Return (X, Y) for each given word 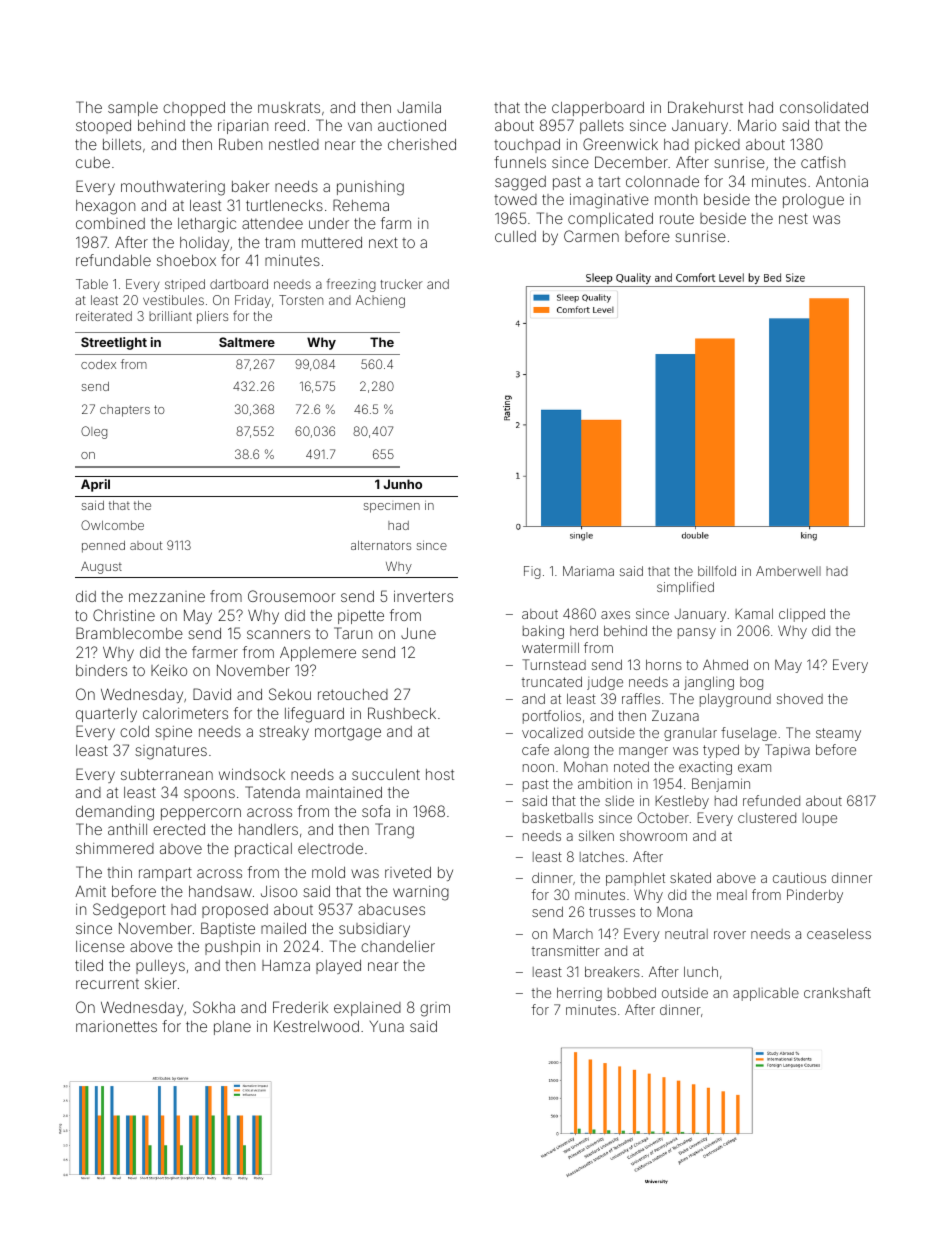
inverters (423, 596)
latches (602, 856)
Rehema (361, 205)
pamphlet (635, 879)
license (100, 946)
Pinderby (815, 896)
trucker (401, 284)
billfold (717, 570)
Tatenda (272, 792)
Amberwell (788, 571)
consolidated (824, 107)
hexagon (105, 207)
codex (98, 364)
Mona (674, 911)
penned (103, 547)
